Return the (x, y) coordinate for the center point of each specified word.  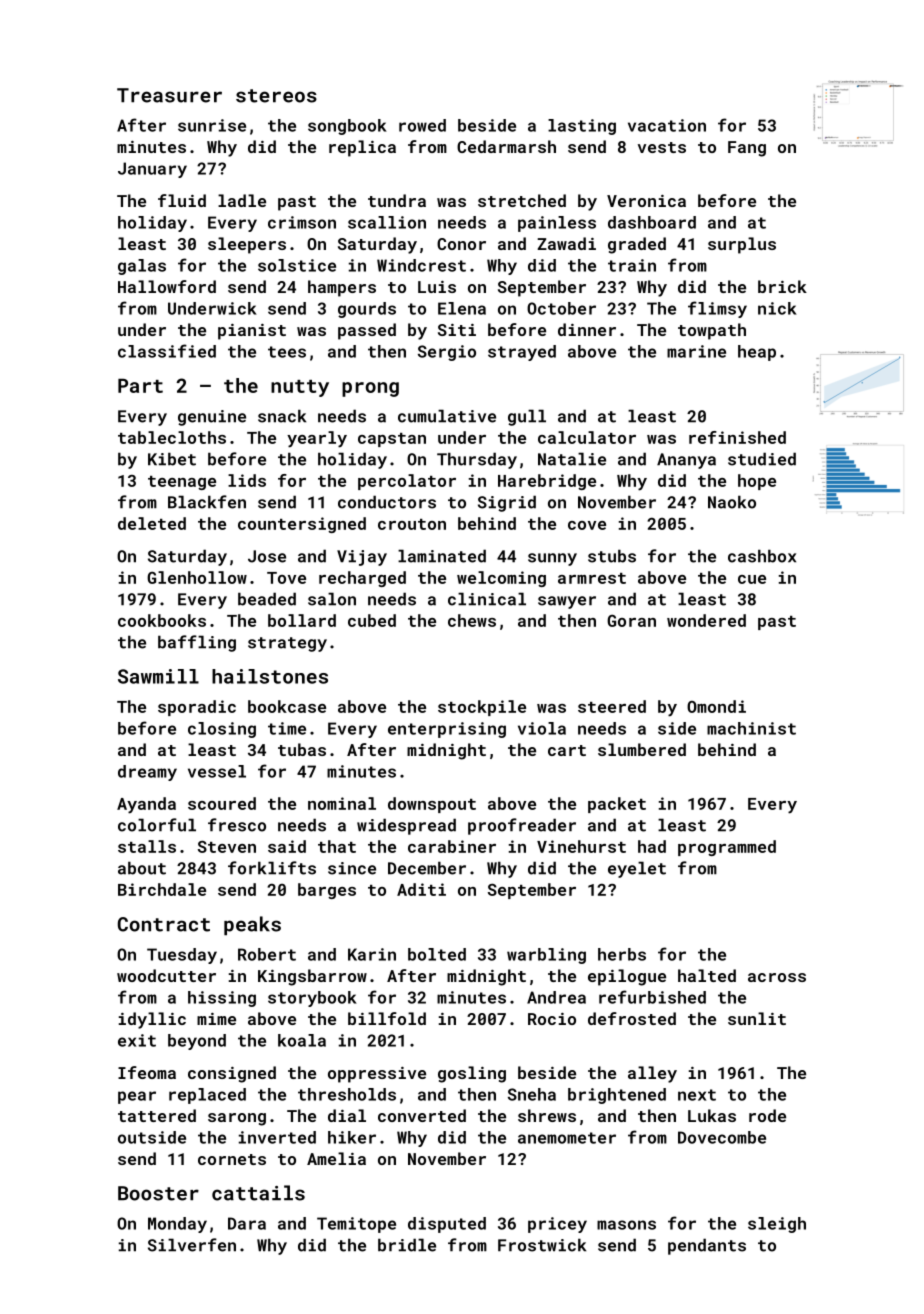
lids (247, 480)
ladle (242, 200)
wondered (706, 620)
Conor (461, 244)
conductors (387, 502)
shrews (547, 1115)
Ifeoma (147, 1072)
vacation (667, 125)
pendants (707, 1246)
